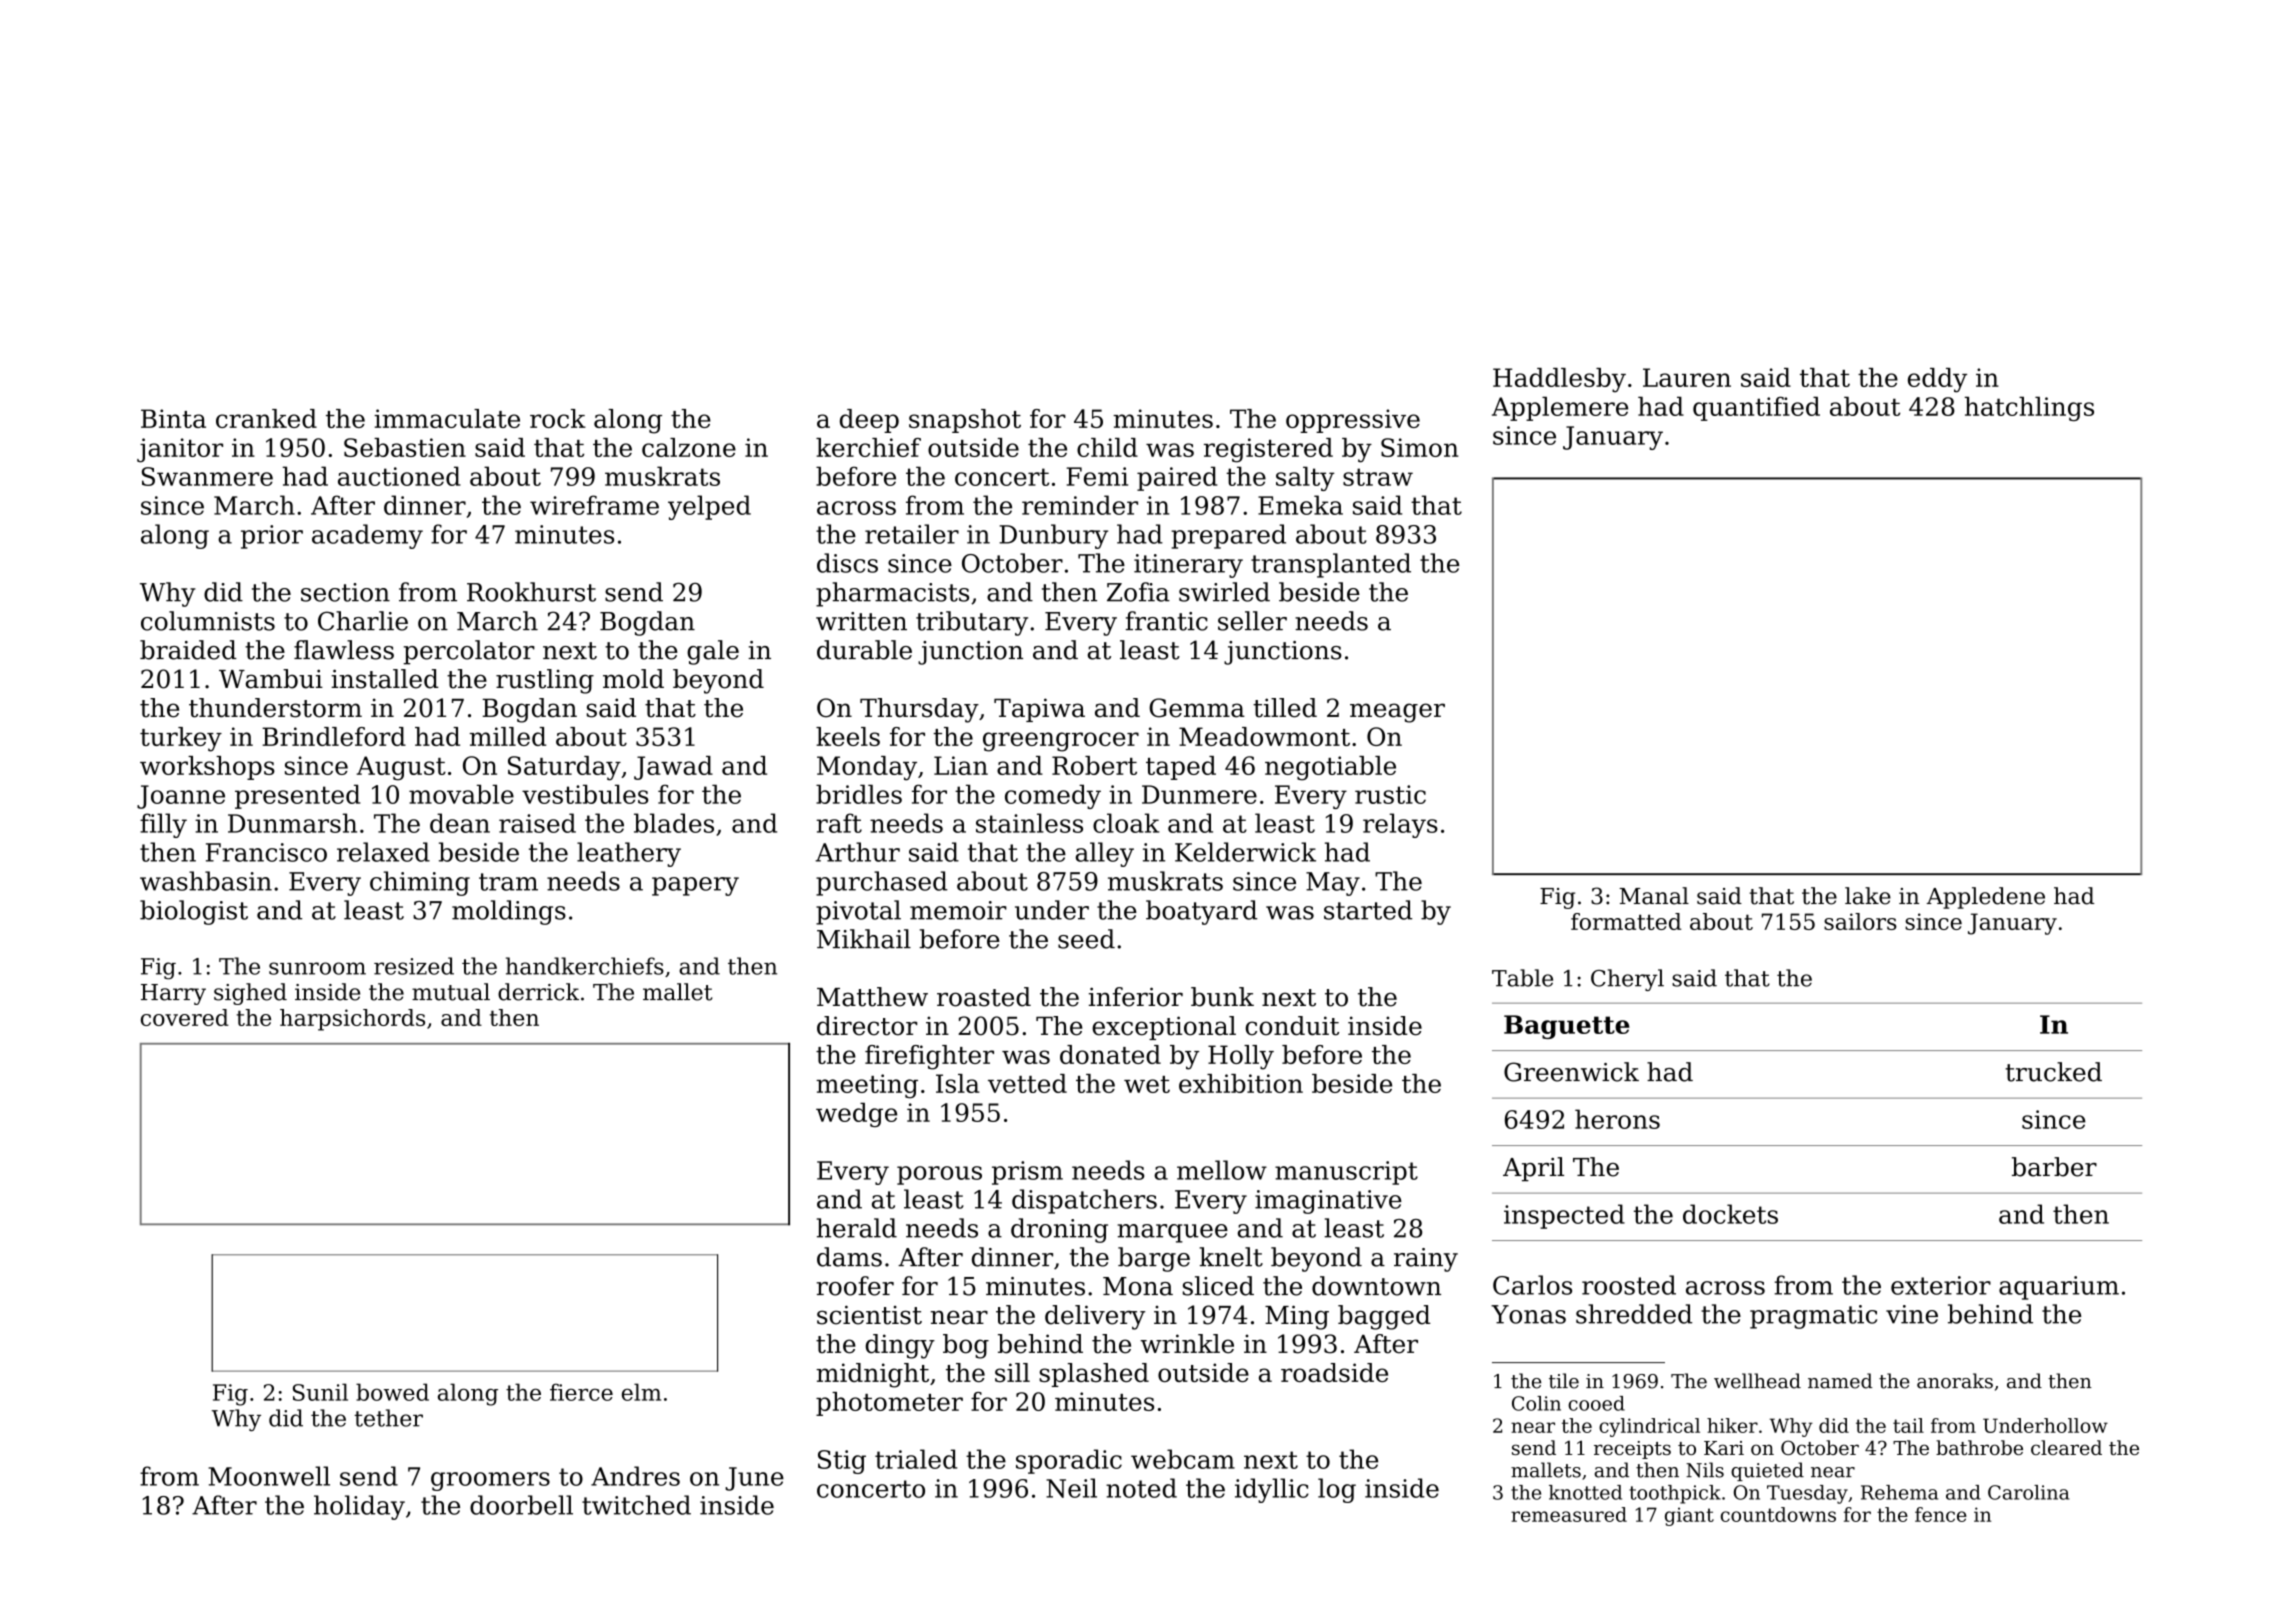 This page has width=2282, height=1614. I want to click on groomers, so click(490, 1481).
